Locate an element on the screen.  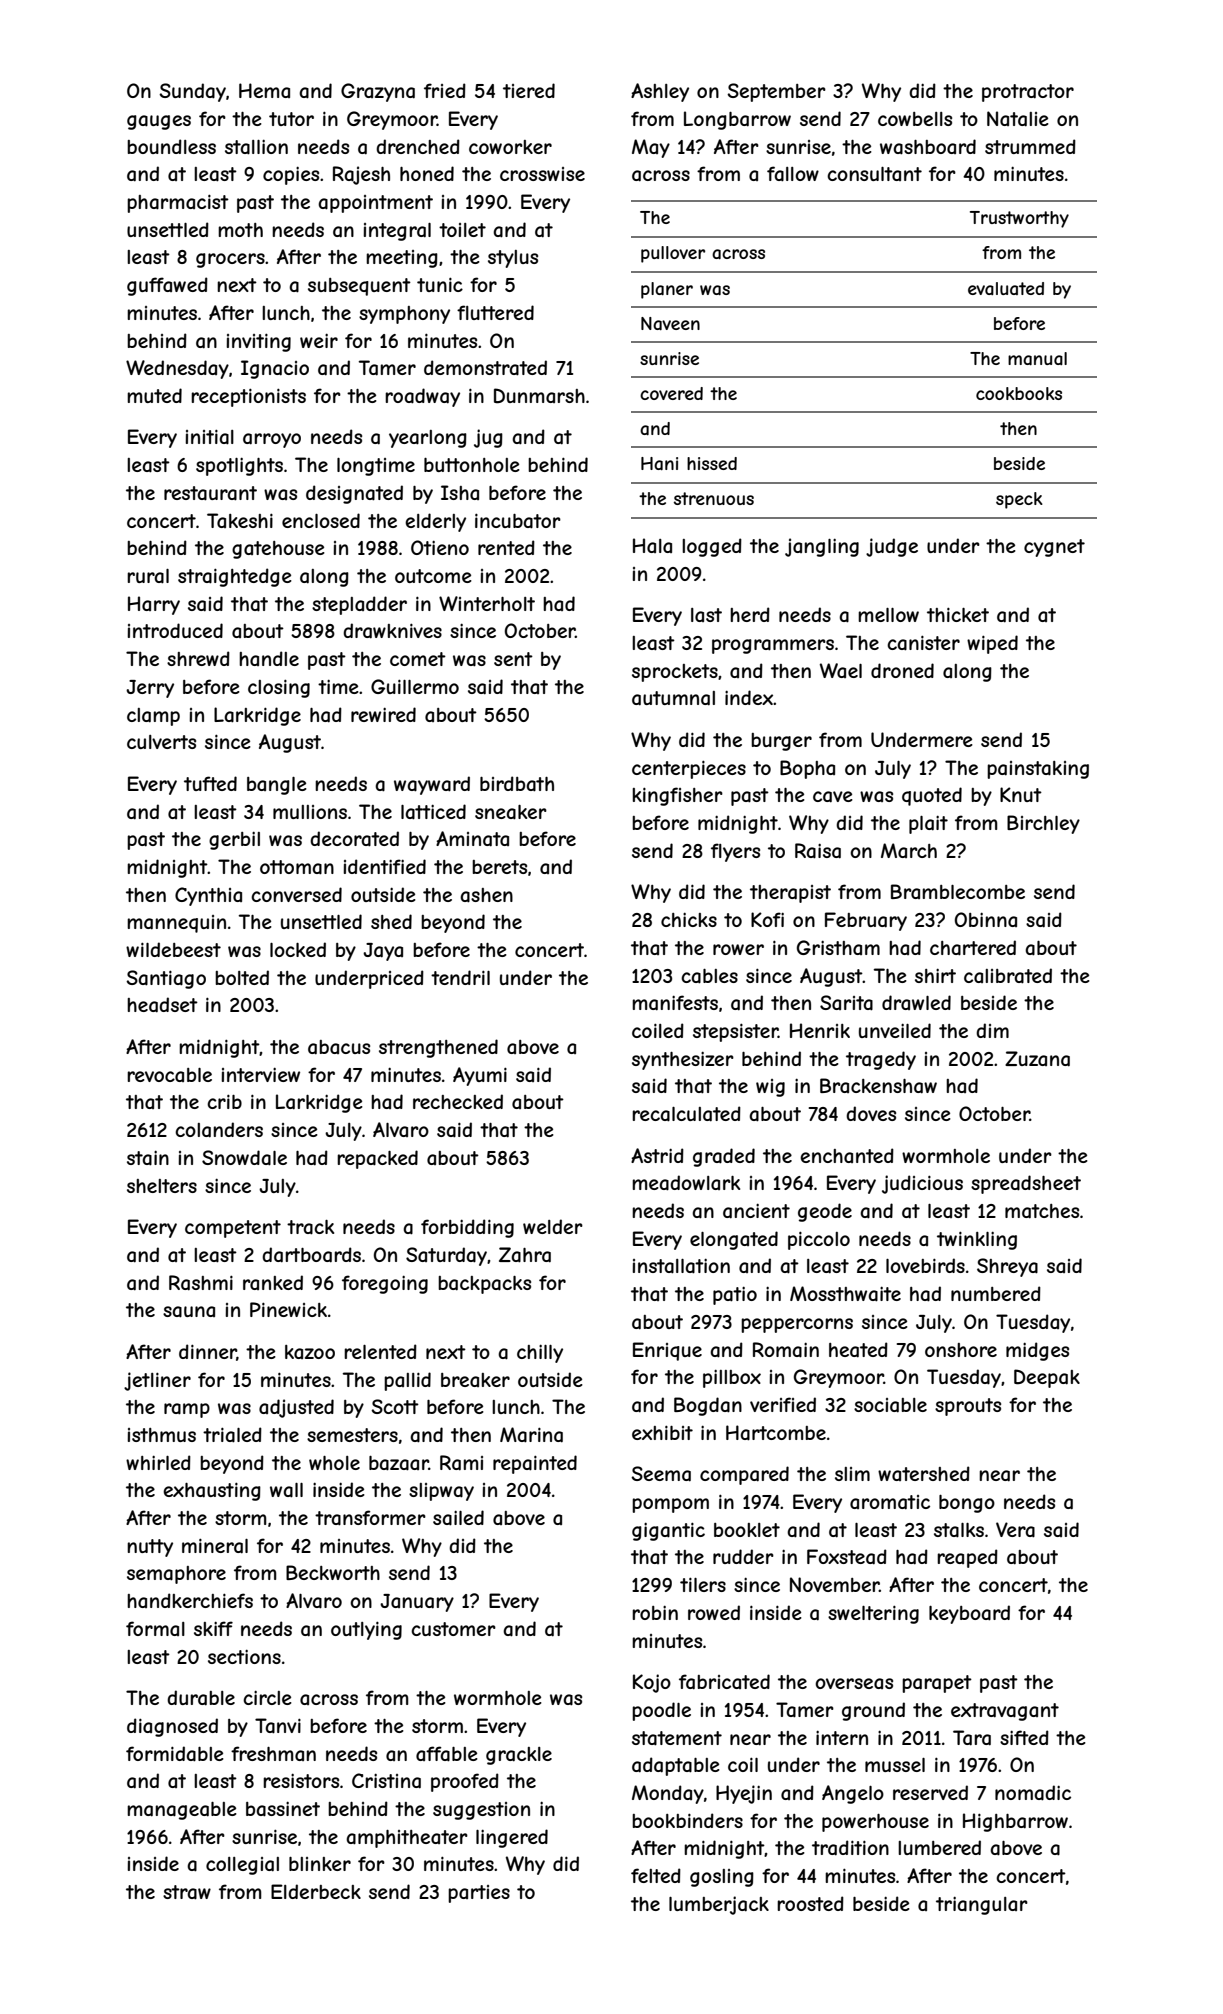
Rashmi is located at coordinates (201, 1283).
